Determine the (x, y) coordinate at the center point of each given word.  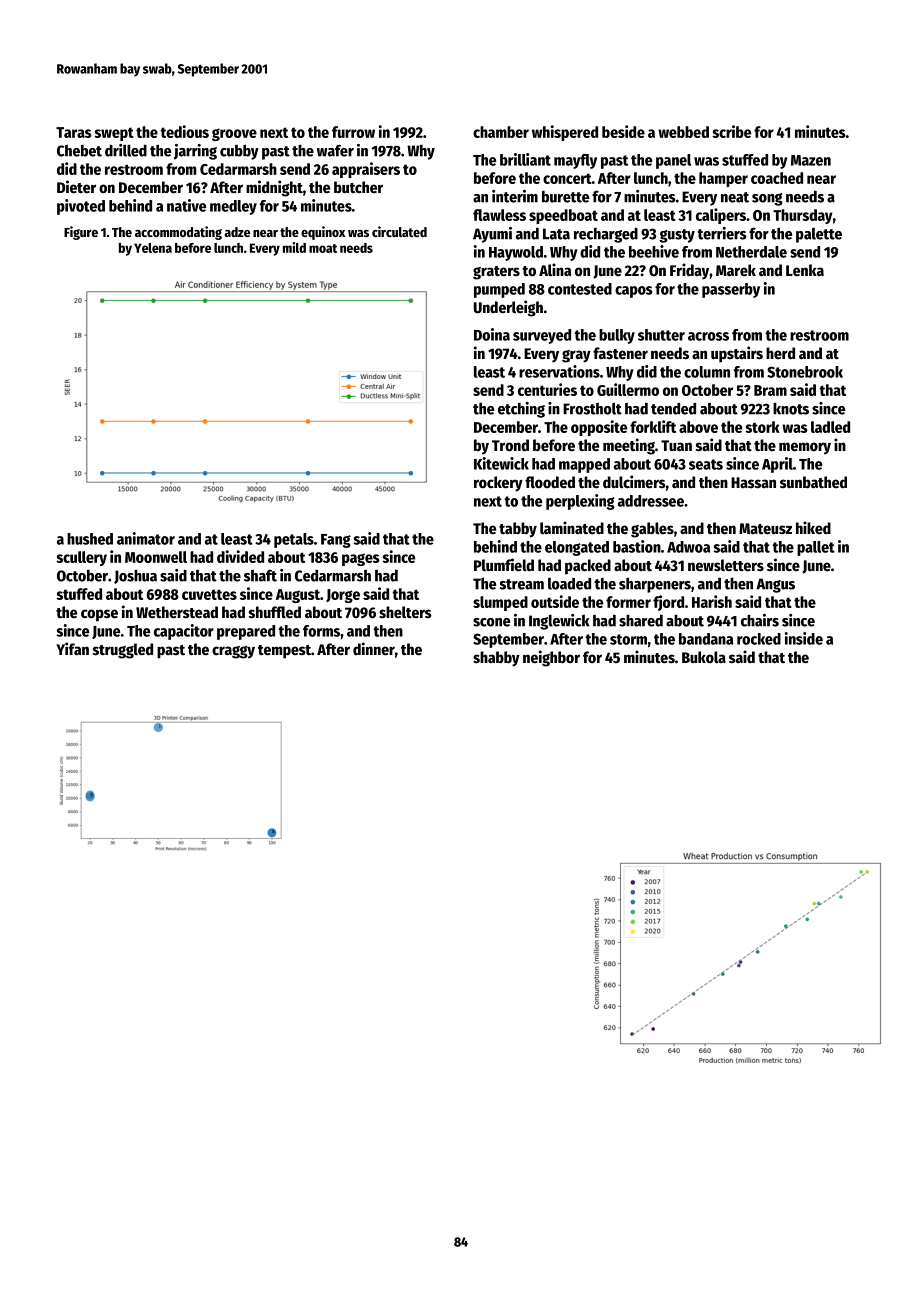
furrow (353, 132)
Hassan (753, 483)
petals (294, 540)
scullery (81, 558)
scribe (731, 131)
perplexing (580, 502)
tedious (184, 131)
